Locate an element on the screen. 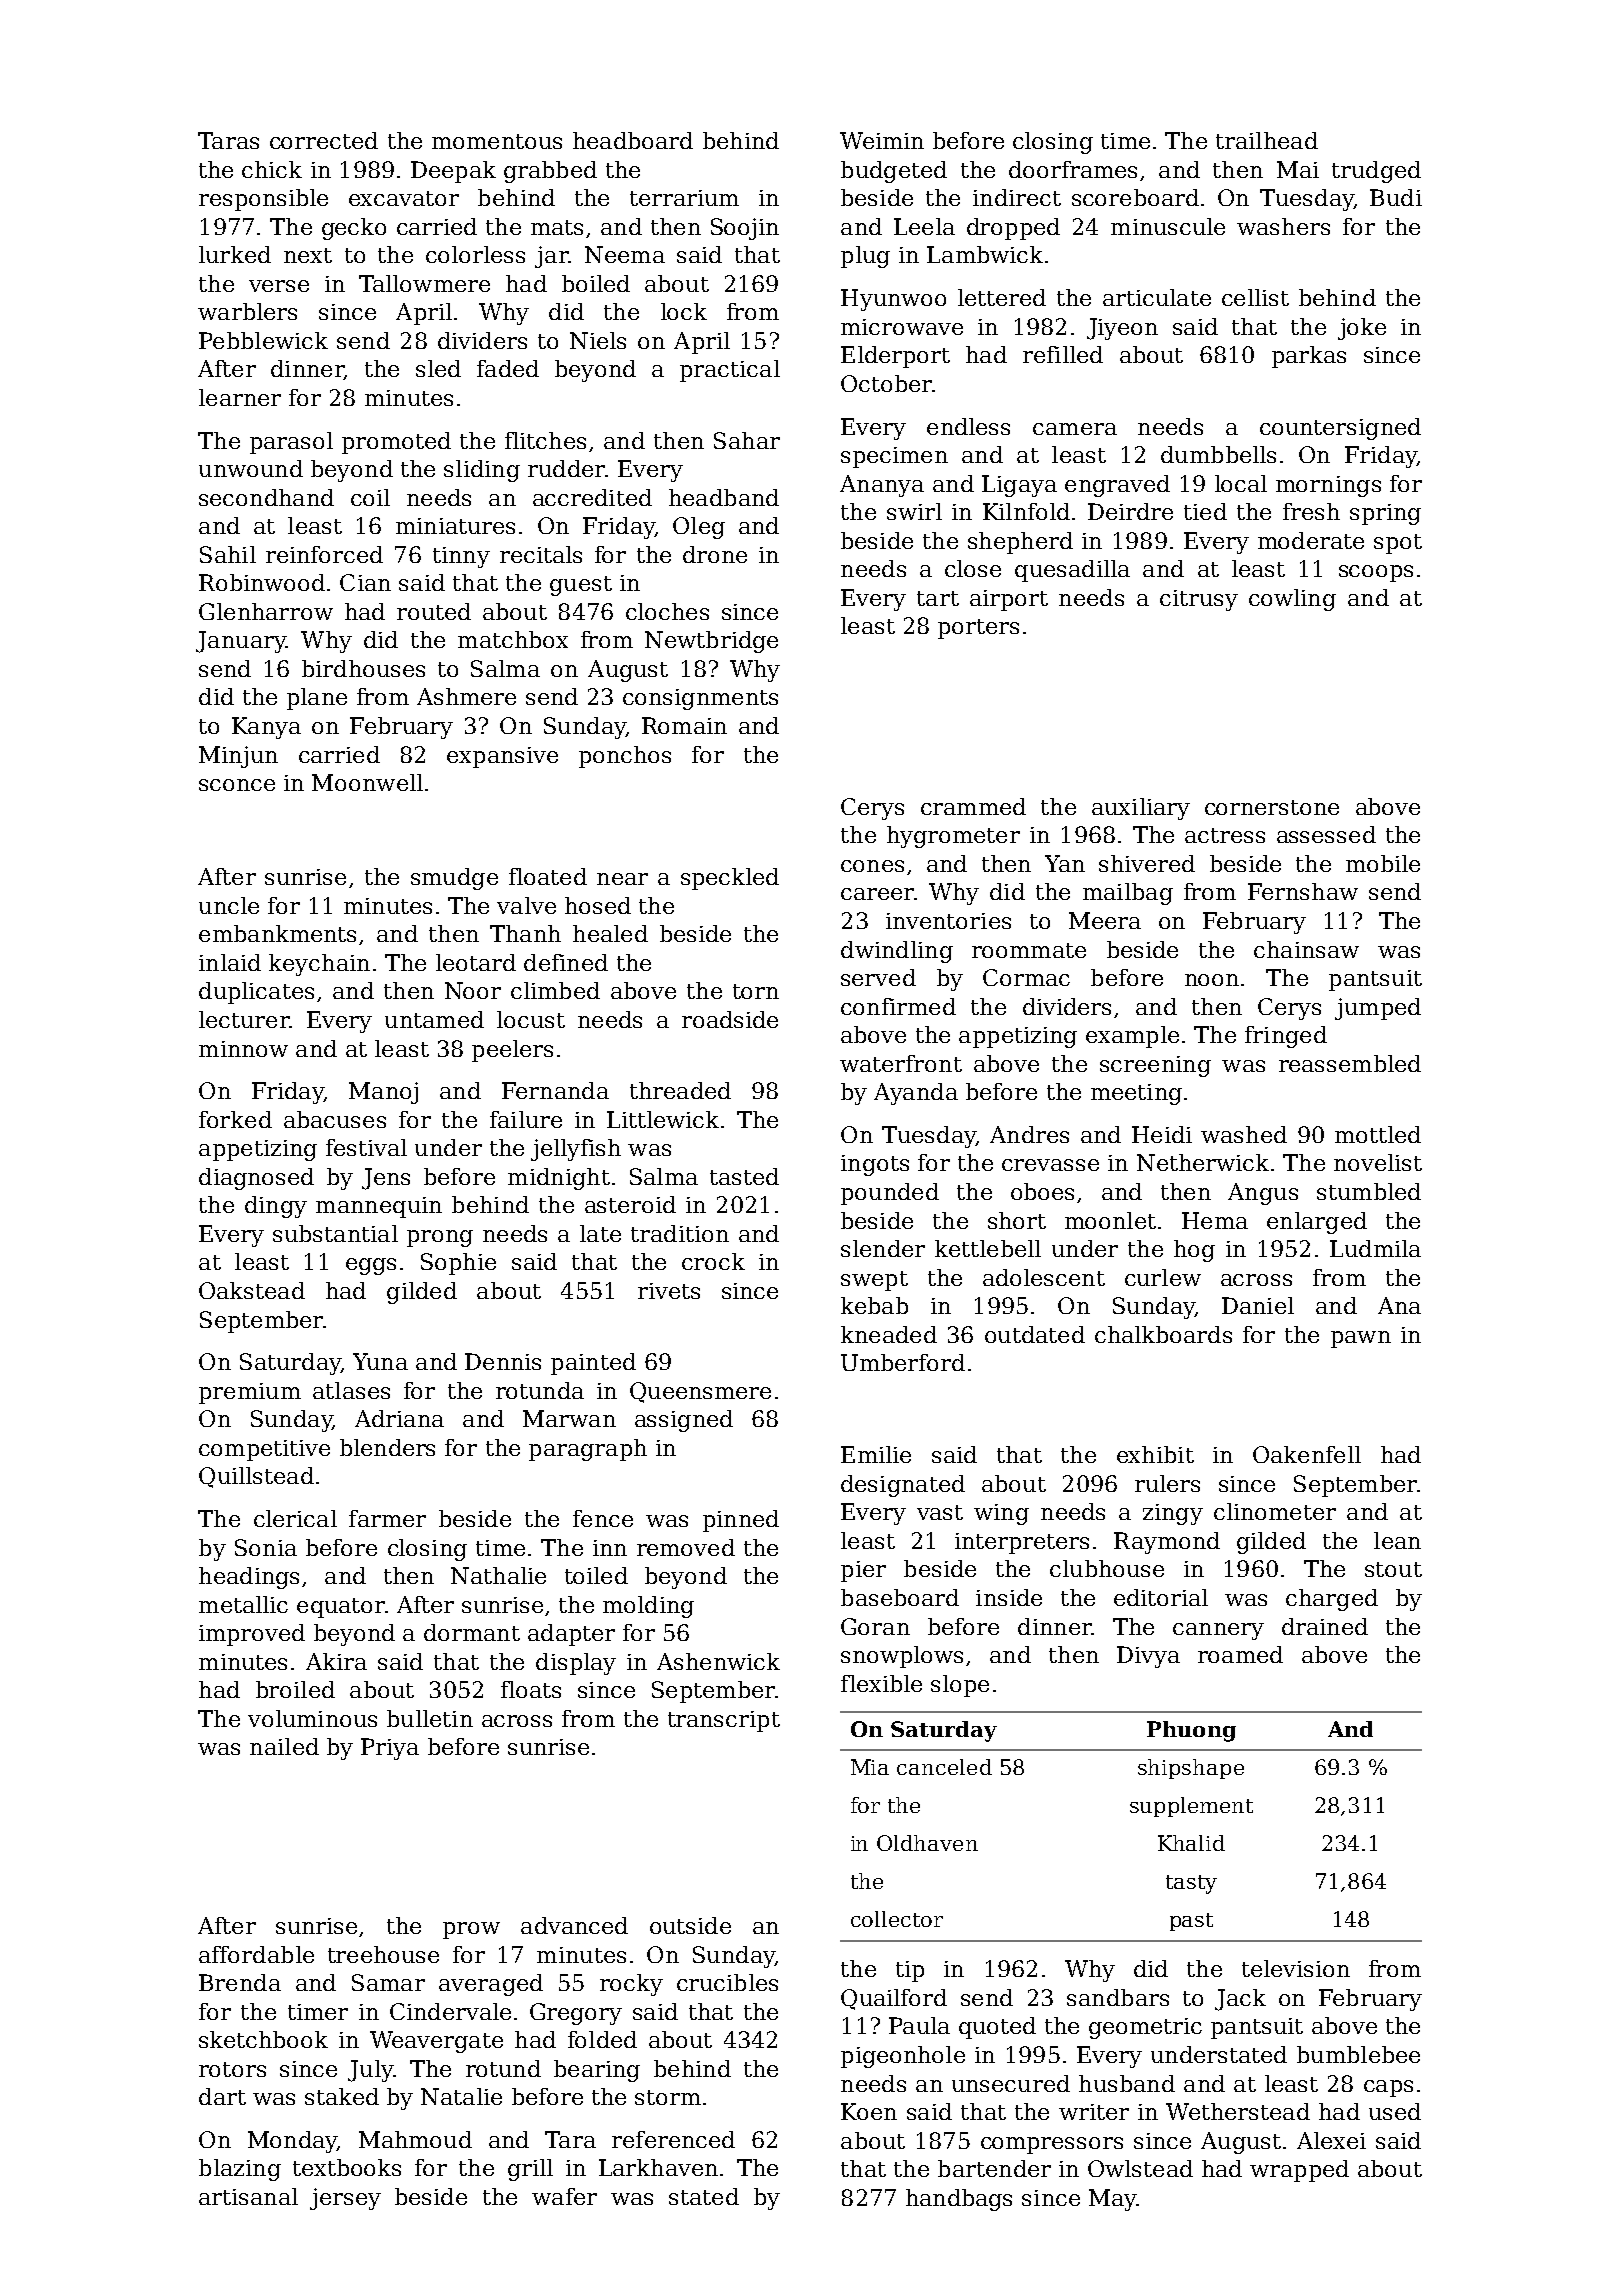 Image resolution: width=1620 pixels, height=2292 pixels. Monday is located at coordinates (292, 2142).
